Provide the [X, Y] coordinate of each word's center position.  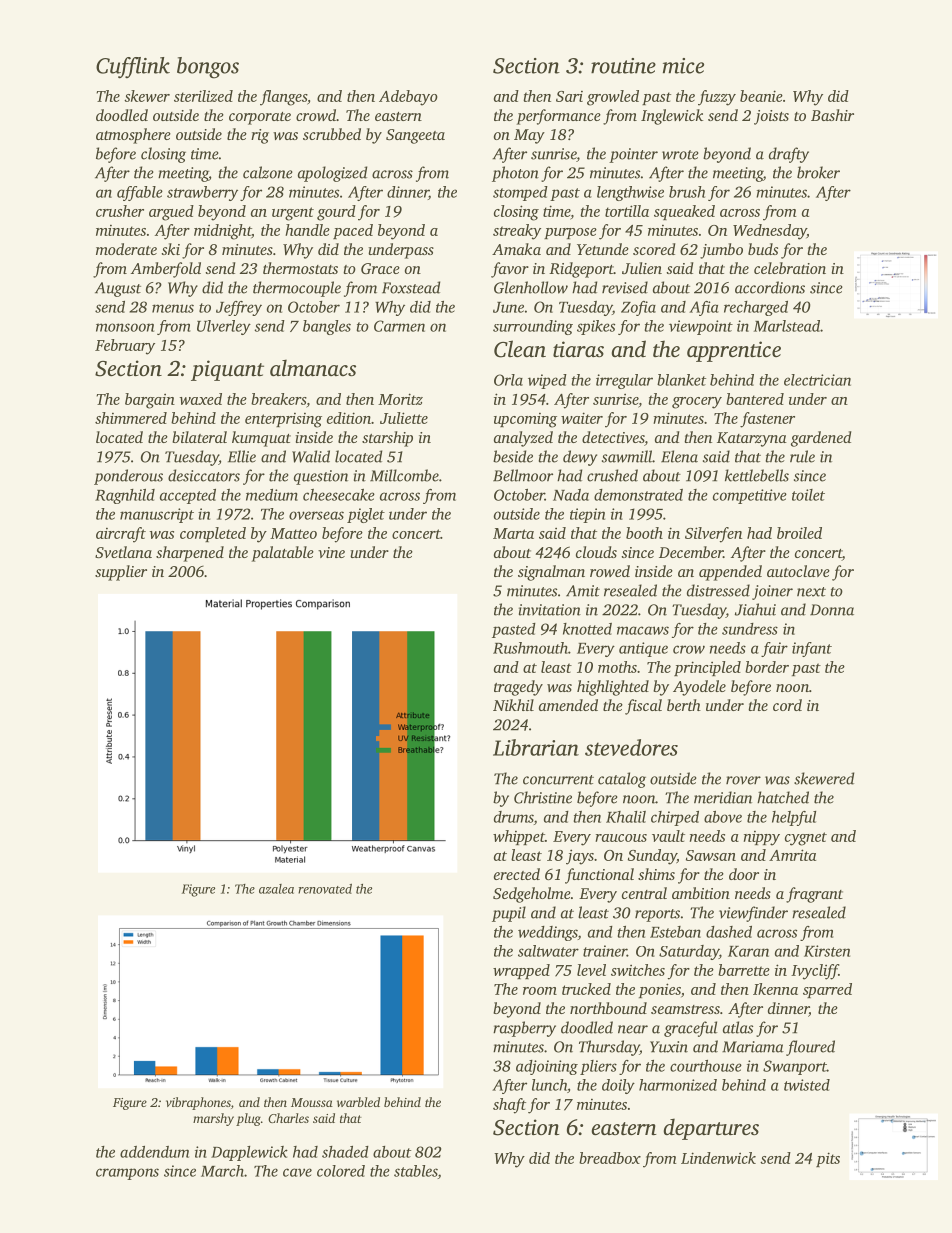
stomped [520, 193]
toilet [808, 495]
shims [656, 874]
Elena [679, 456]
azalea [276, 889]
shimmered [131, 418]
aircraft [121, 535]
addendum [154, 1152]
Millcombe [404, 475]
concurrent [558, 780]
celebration [790, 268]
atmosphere [133, 136]
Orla [508, 380]
